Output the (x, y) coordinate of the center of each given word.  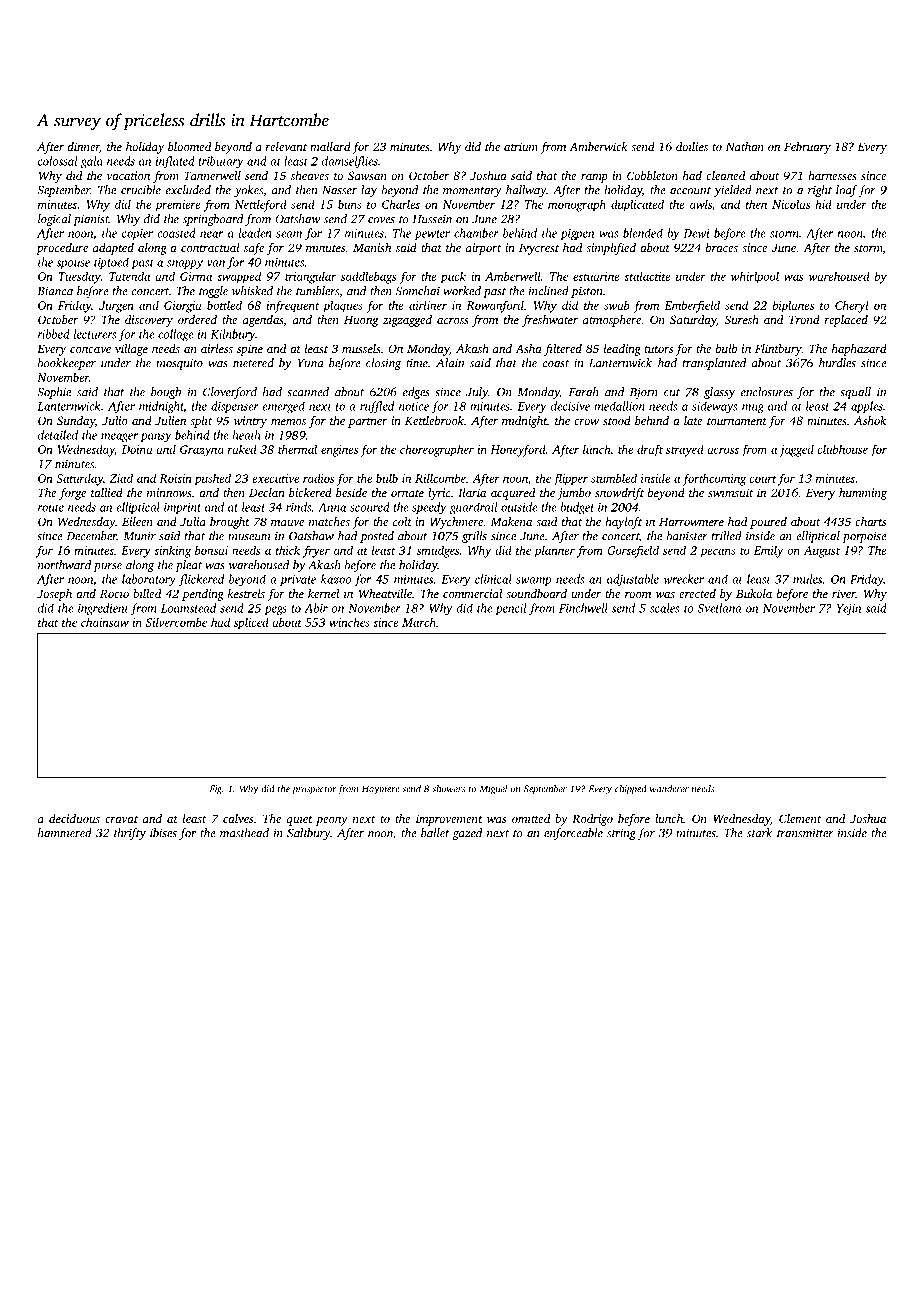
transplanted (714, 364)
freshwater (550, 321)
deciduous (74, 818)
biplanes (793, 306)
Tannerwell (212, 175)
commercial (472, 593)
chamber (476, 233)
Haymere (381, 790)
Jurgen (116, 307)
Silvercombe (176, 622)
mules (807, 579)
